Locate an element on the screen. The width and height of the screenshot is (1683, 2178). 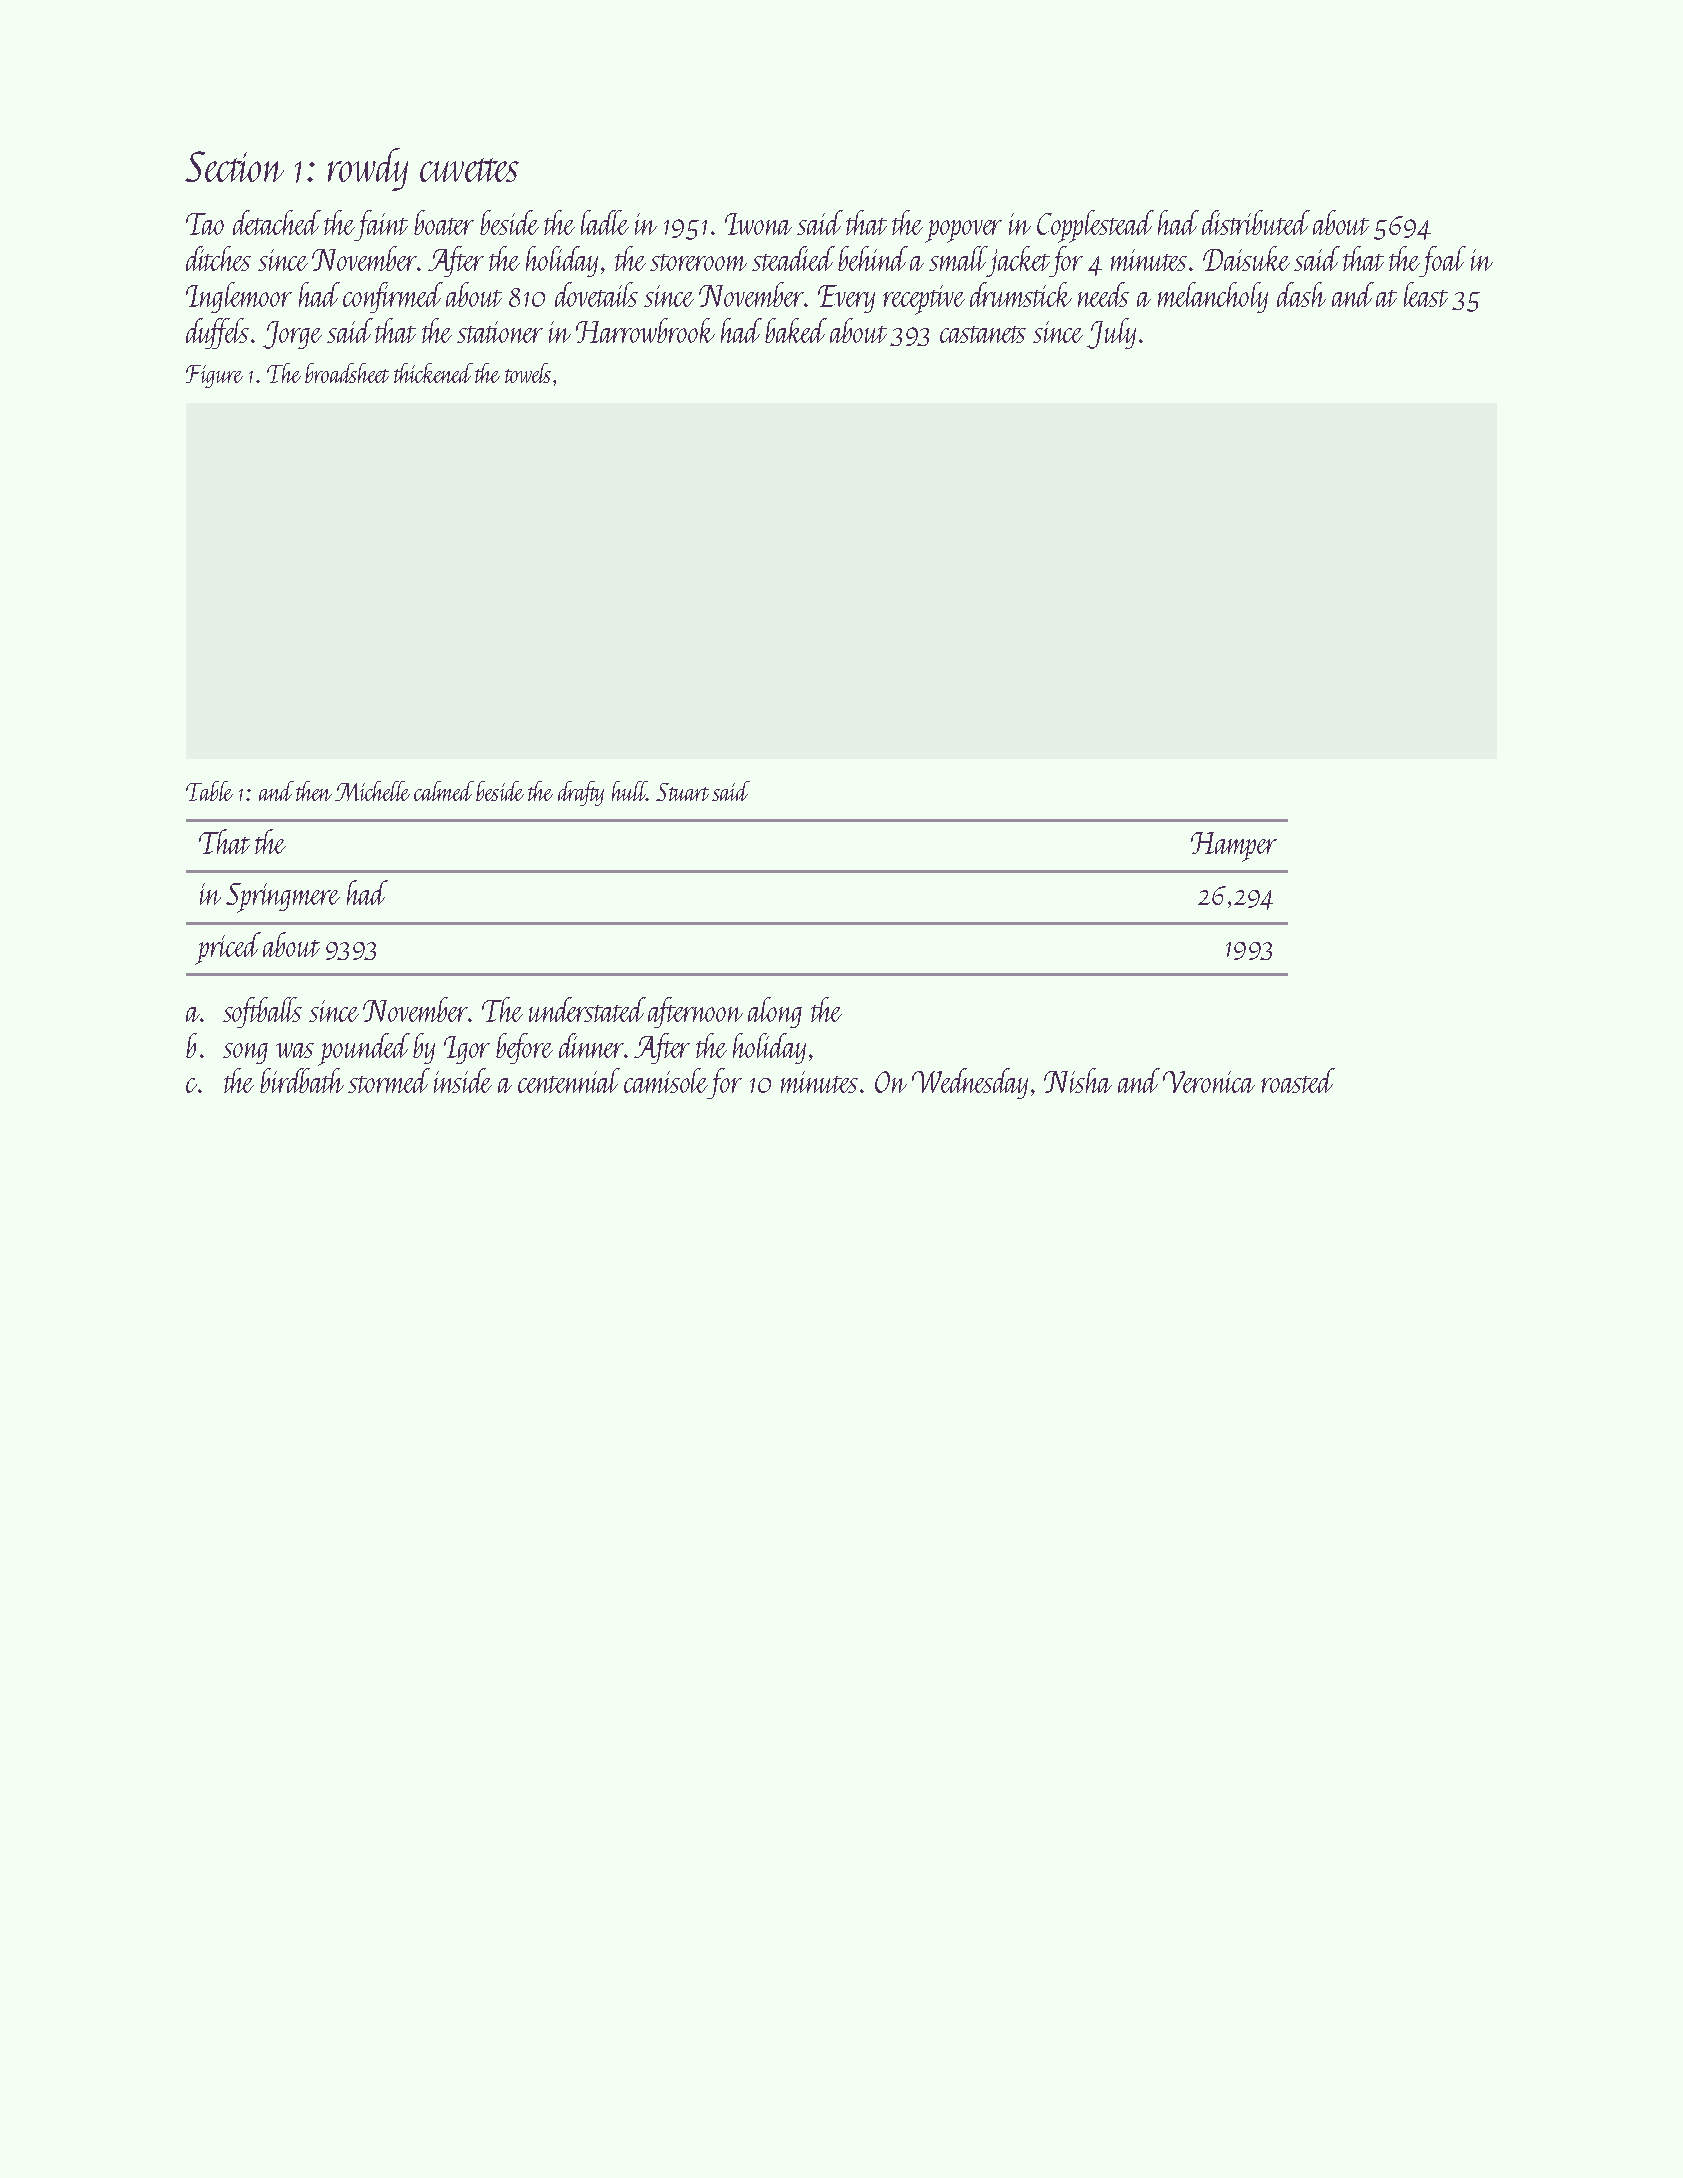
hull is located at coordinates (629, 791).
